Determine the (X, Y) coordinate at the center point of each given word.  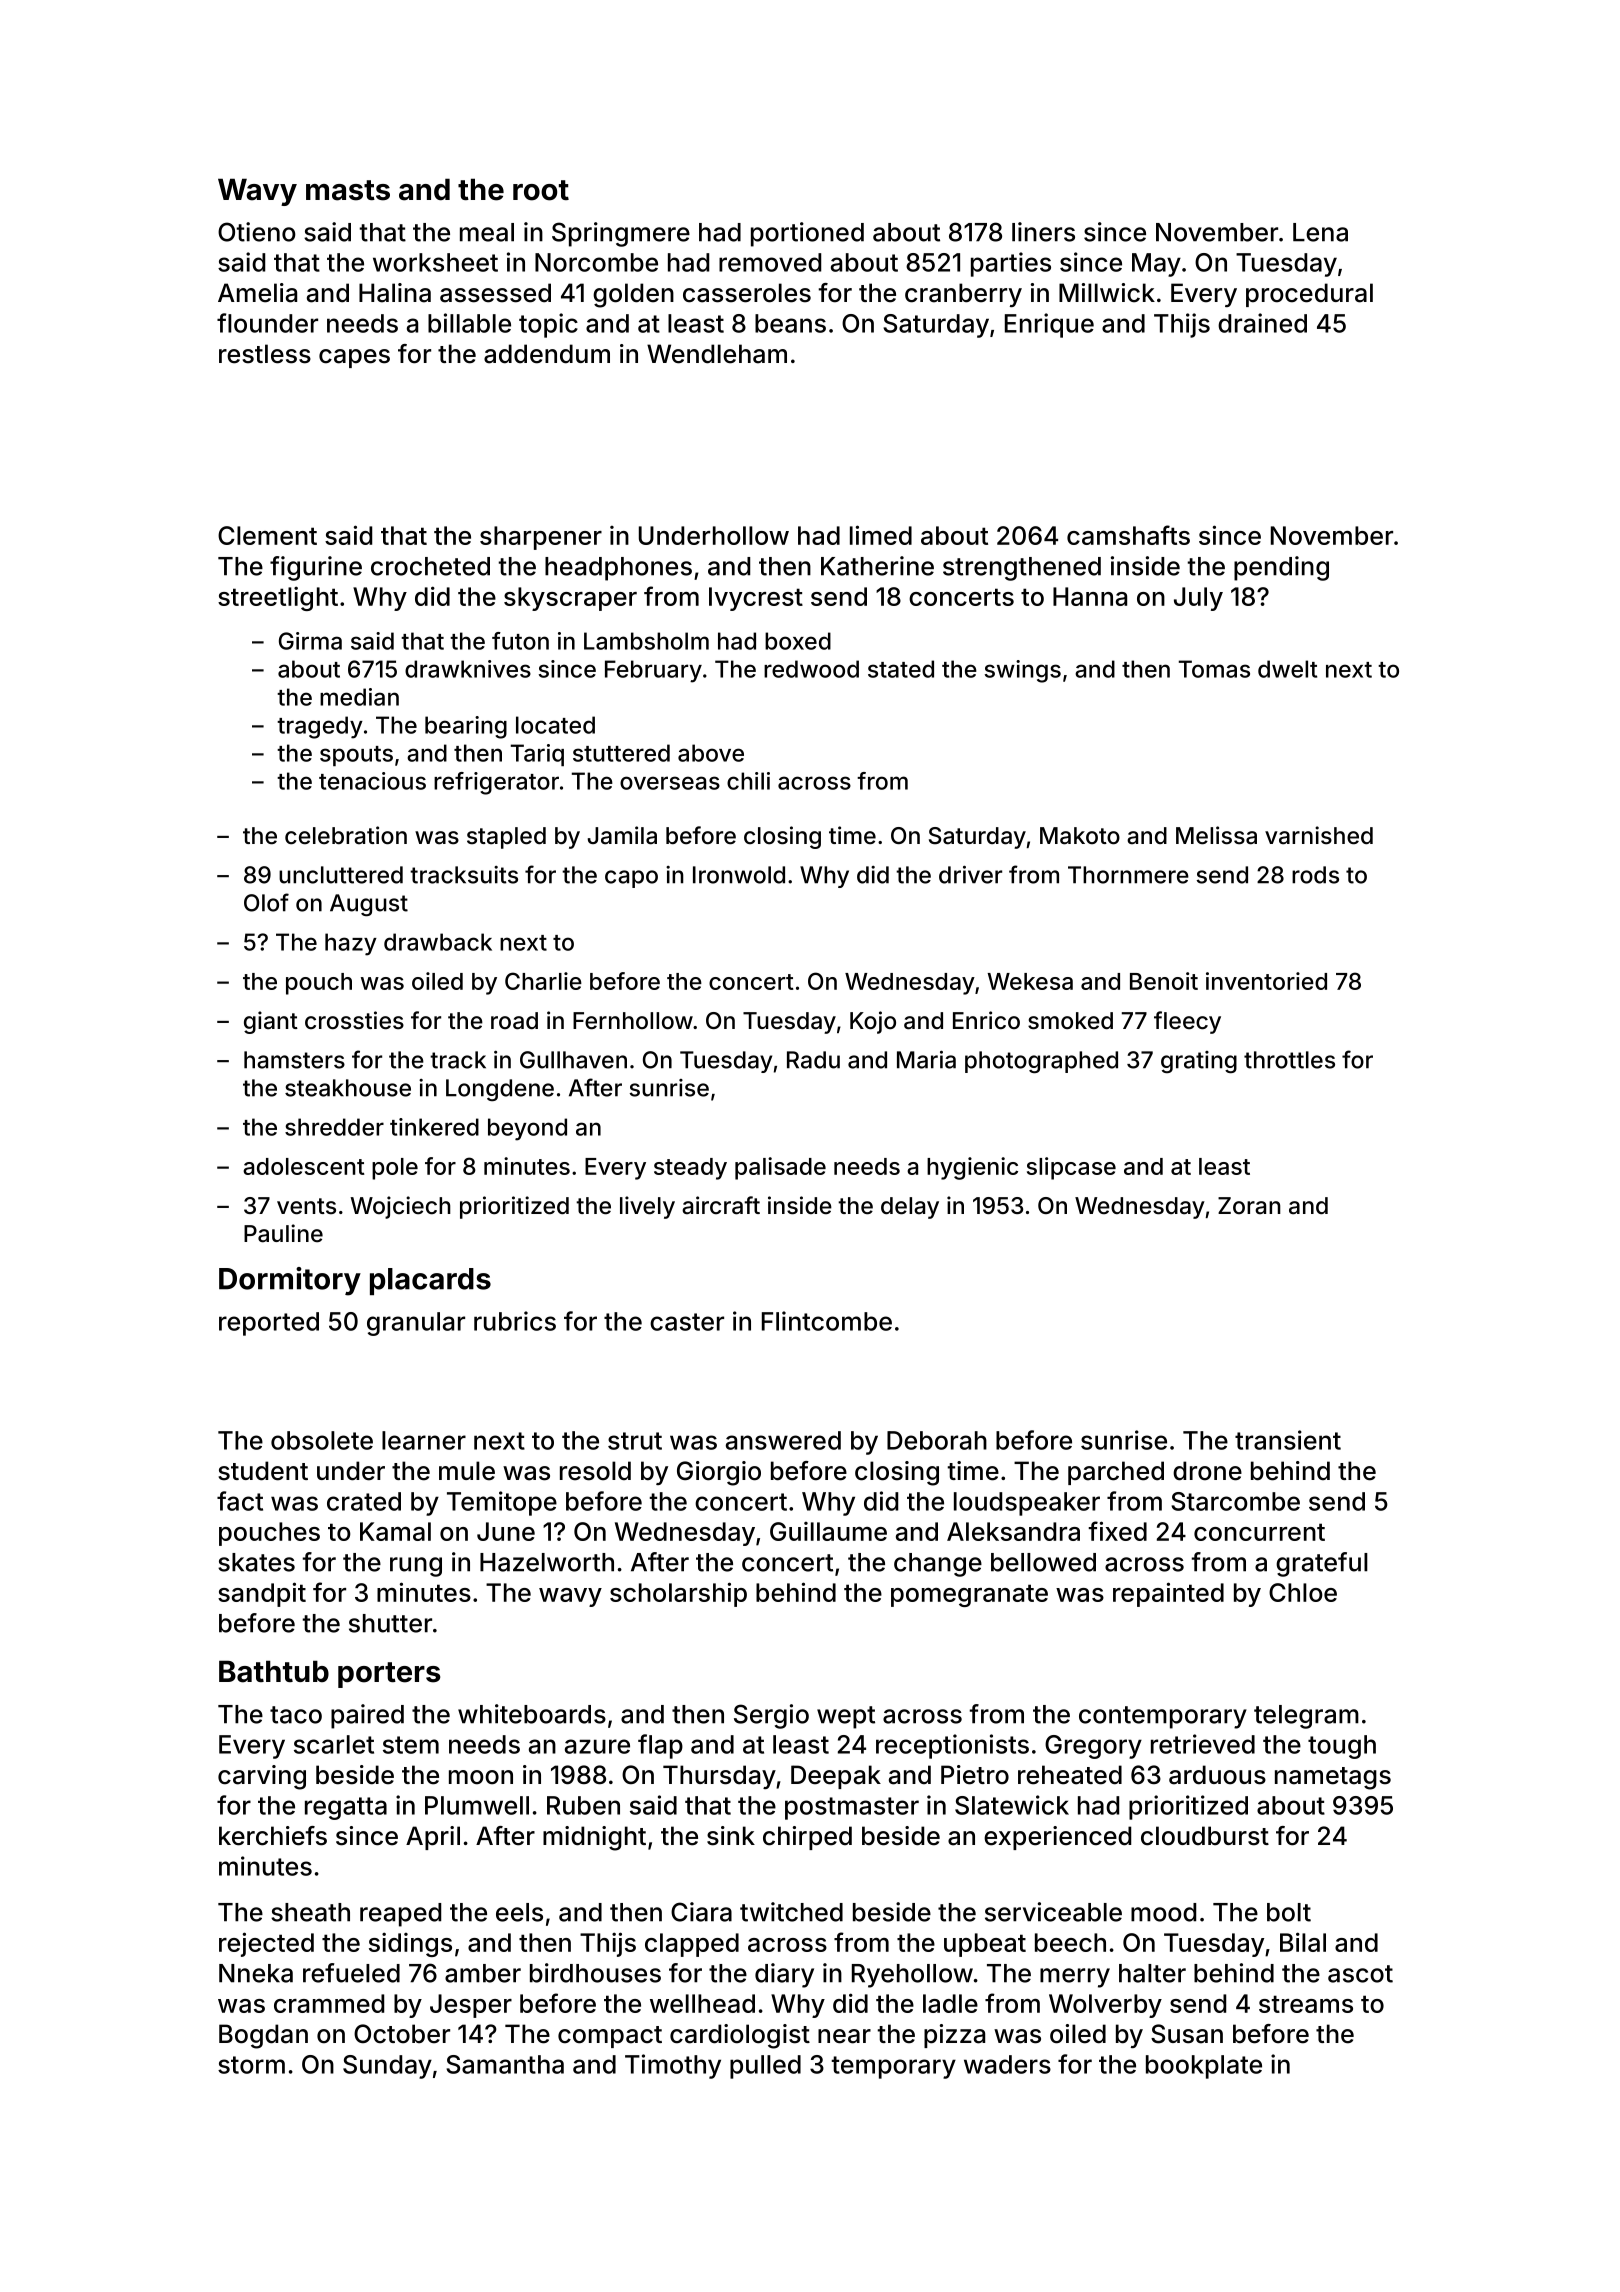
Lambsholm (646, 641)
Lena (1320, 232)
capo (631, 879)
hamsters (294, 1060)
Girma (310, 641)
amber (483, 1973)
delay (910, 1208)
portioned (807, 234)
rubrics (515, 1321)
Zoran (1249, 1206)
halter (1152, 1973)
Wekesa (1030, 981)
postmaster (852, 1808)
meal (487, 232)
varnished (1319, 835)
